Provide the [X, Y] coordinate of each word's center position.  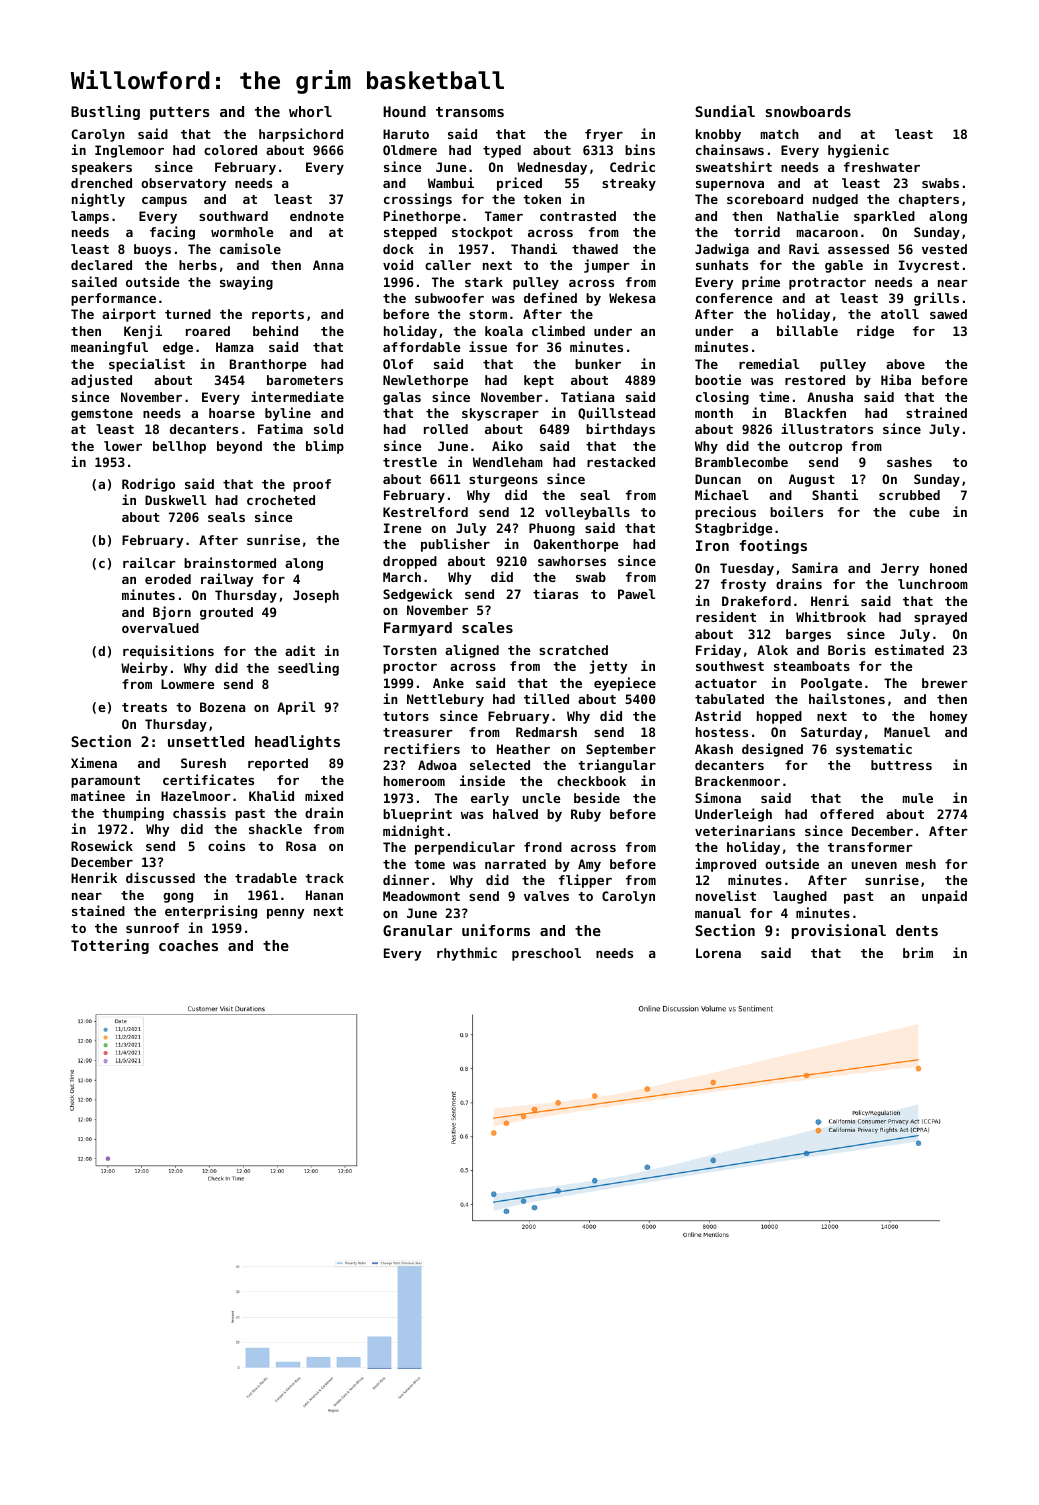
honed [948, 568]
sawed [948, 314]
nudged [835, 200]
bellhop [179, 447]
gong [178, 898]
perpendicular [465, 848]
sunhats [722, 265]
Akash [714, 749]
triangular [617, 766]
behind [275, 330]
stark [484, 282]
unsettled [206, 741]
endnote [317, 216]
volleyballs [587, 513]
